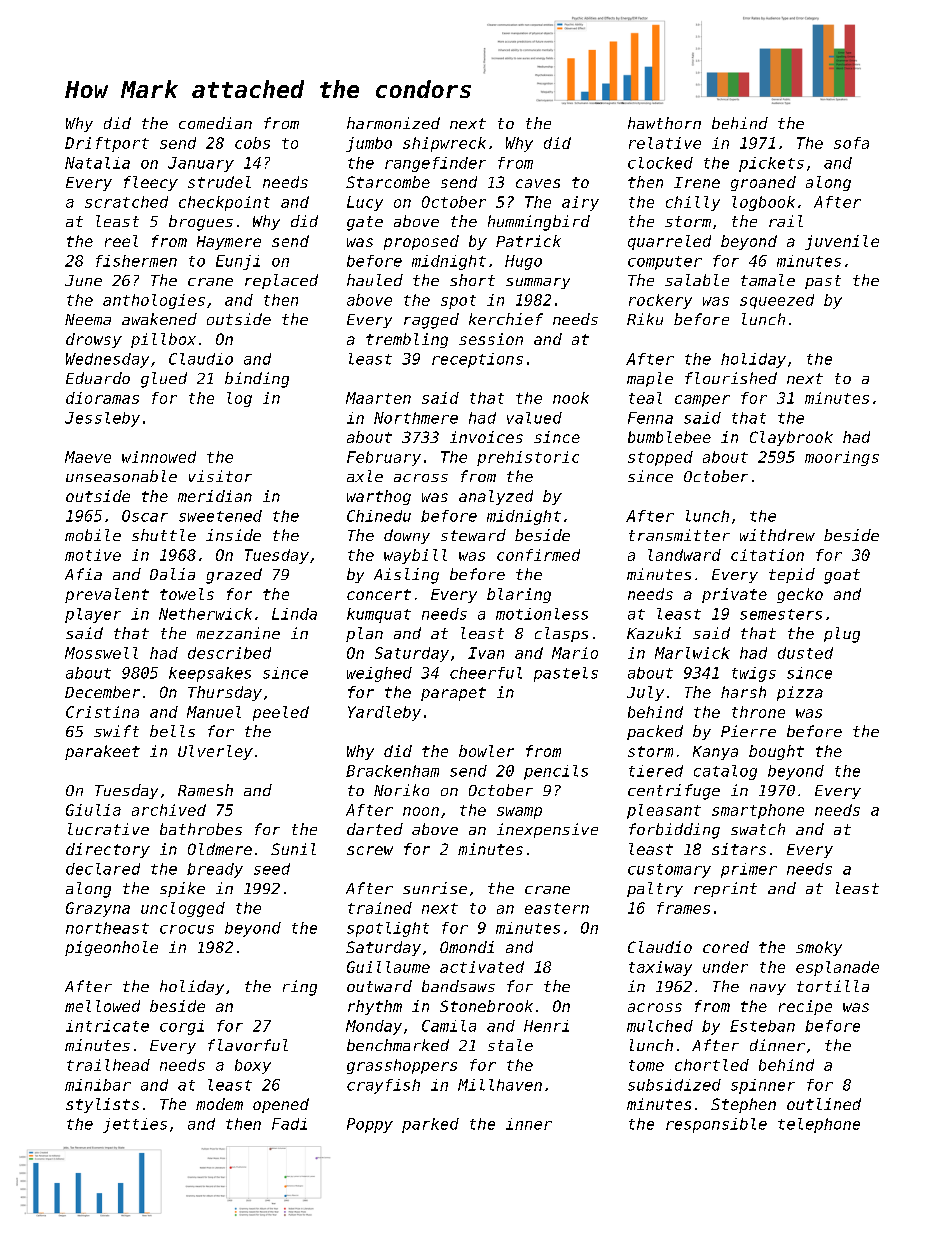  I want to click on bought, so click(776, 752).
